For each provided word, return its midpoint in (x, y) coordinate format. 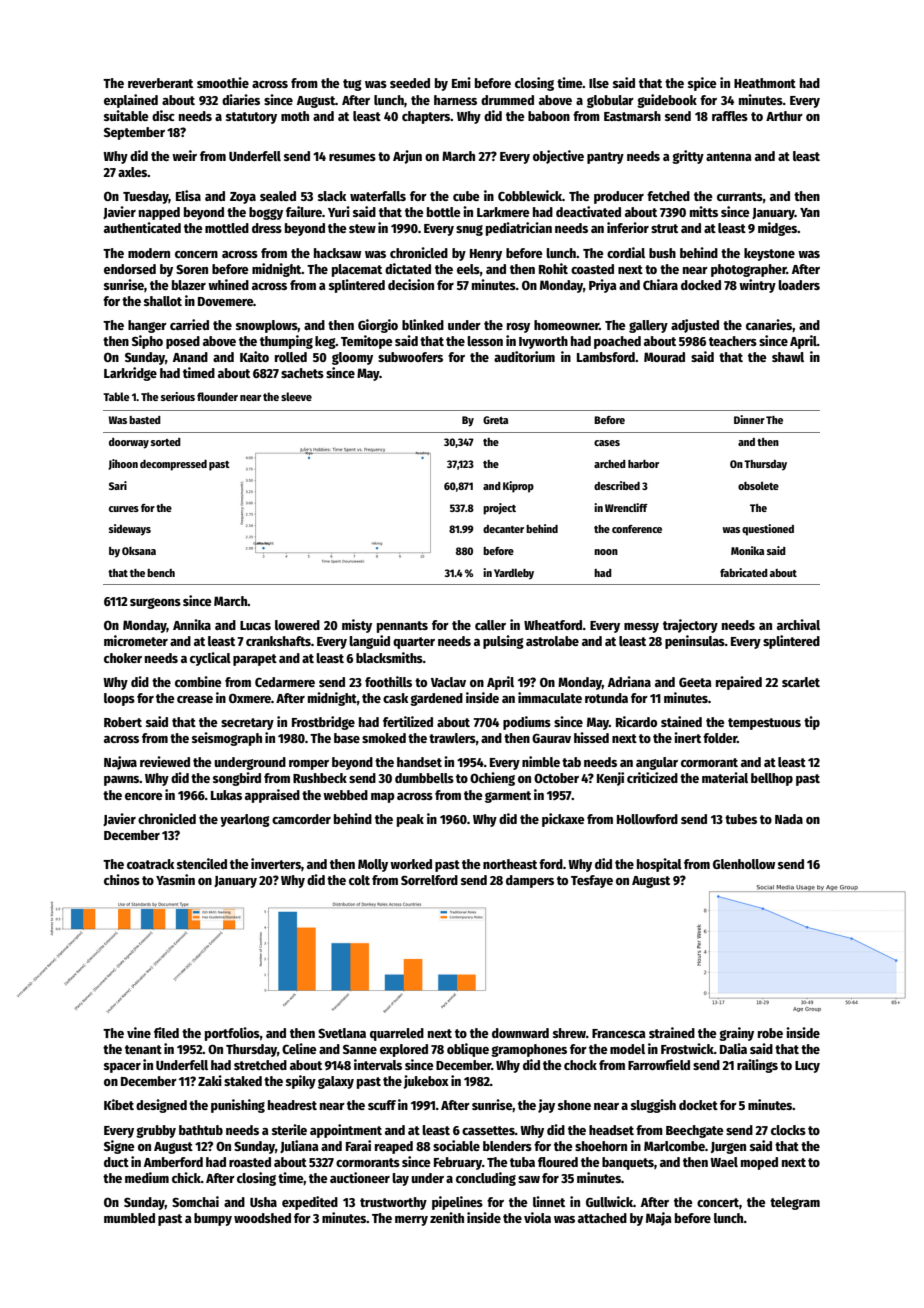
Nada (789, 819)
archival (798, 624)
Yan (810, 212)
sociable (456, 1145)
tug (352, 85)
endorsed (130, 269)
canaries (769, 325)
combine (198, 681)
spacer (122, 1068)
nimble (541, 761)
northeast (510, 864)
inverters (276, 863)
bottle (444, 212)
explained (131, 101)
